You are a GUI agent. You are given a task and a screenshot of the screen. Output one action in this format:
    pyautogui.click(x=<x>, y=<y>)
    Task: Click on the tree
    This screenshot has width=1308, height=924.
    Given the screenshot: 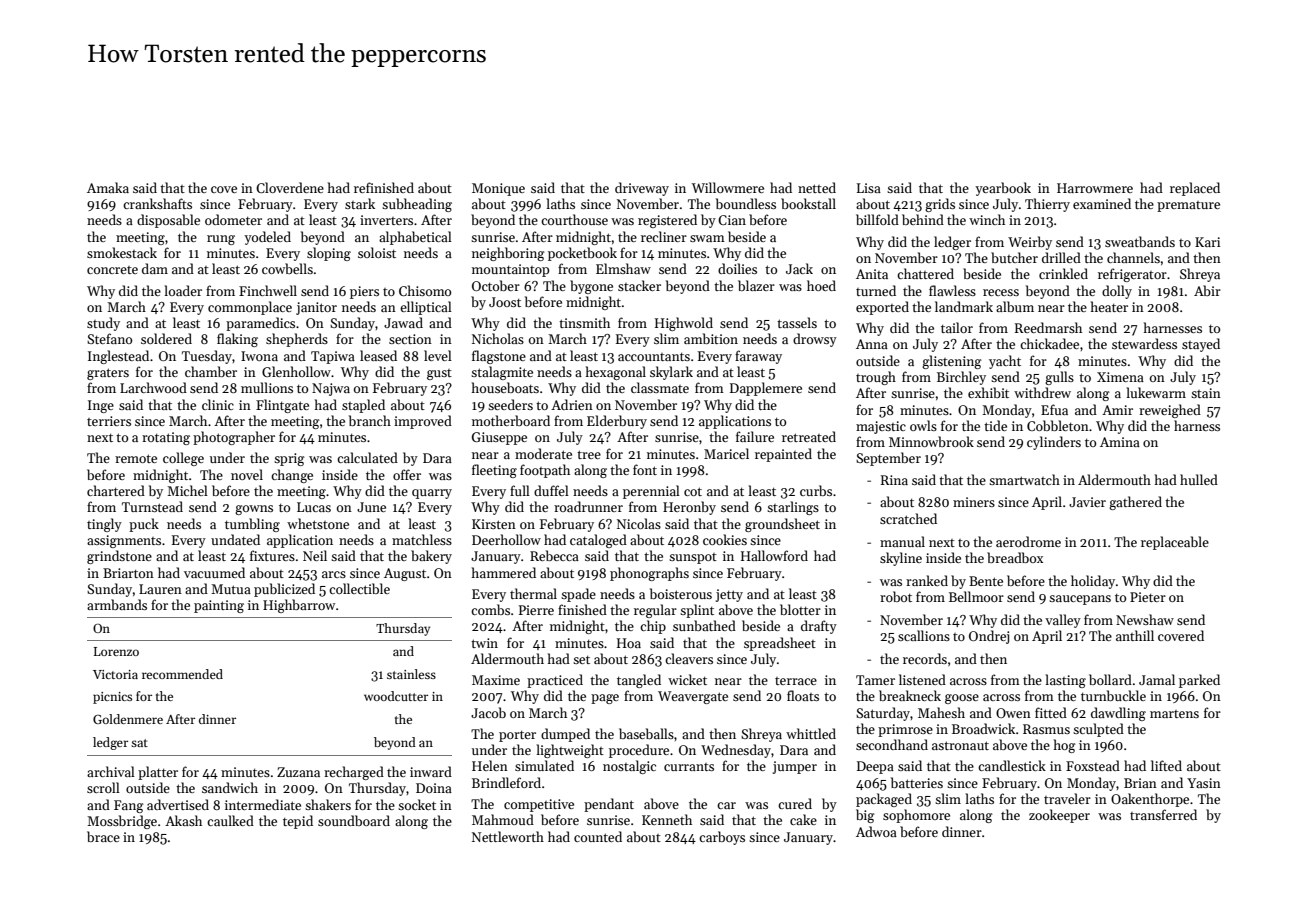 What is the action you would take?
    pyautogui.click(x=589, y=454)
